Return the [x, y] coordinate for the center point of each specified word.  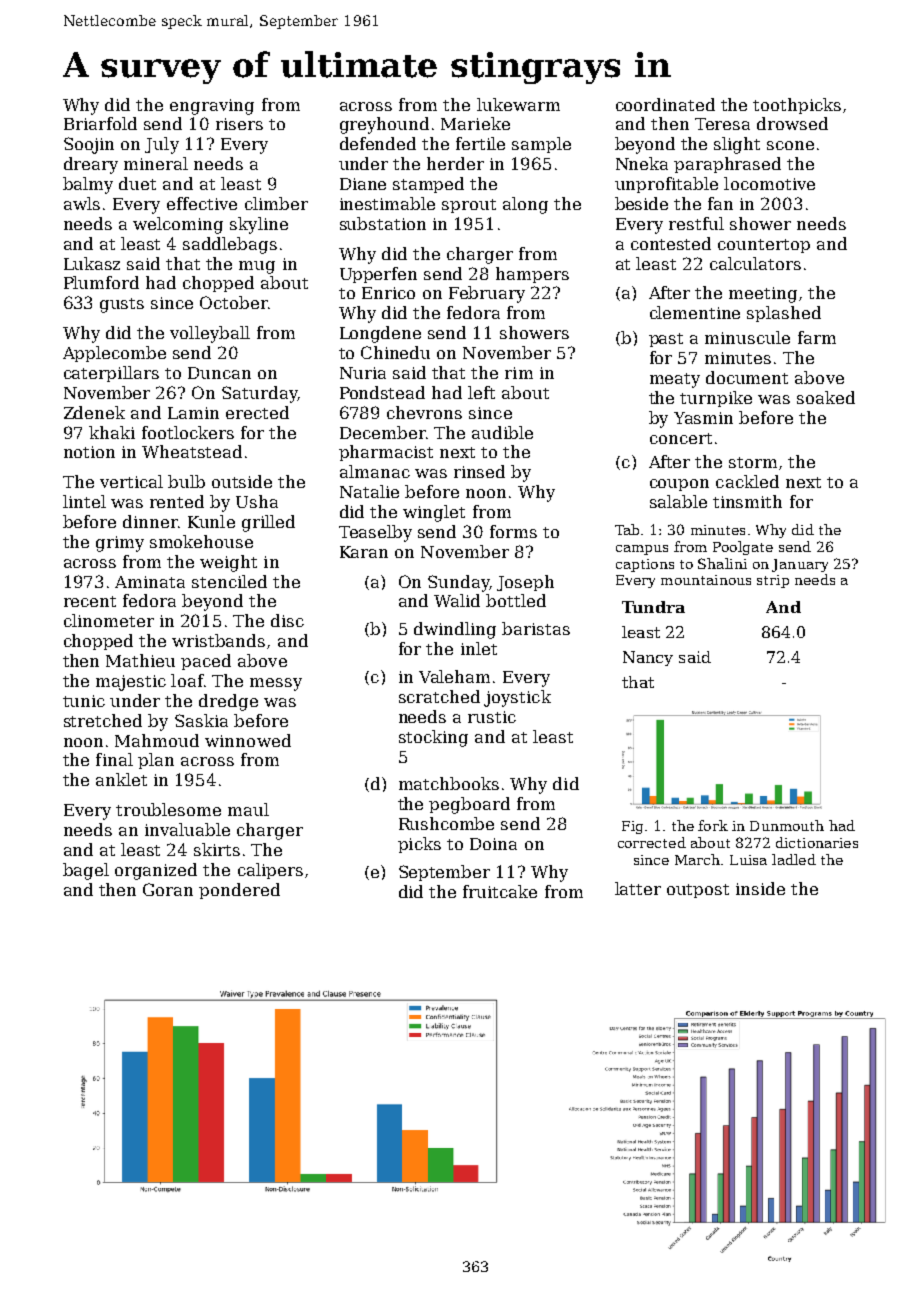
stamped [428, 185]
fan [720, 203]
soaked [826, 397]
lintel [84, 501]
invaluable [187, 829]
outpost [698, 891]
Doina [493, 844]
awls [82, 203]
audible [502, 432]
